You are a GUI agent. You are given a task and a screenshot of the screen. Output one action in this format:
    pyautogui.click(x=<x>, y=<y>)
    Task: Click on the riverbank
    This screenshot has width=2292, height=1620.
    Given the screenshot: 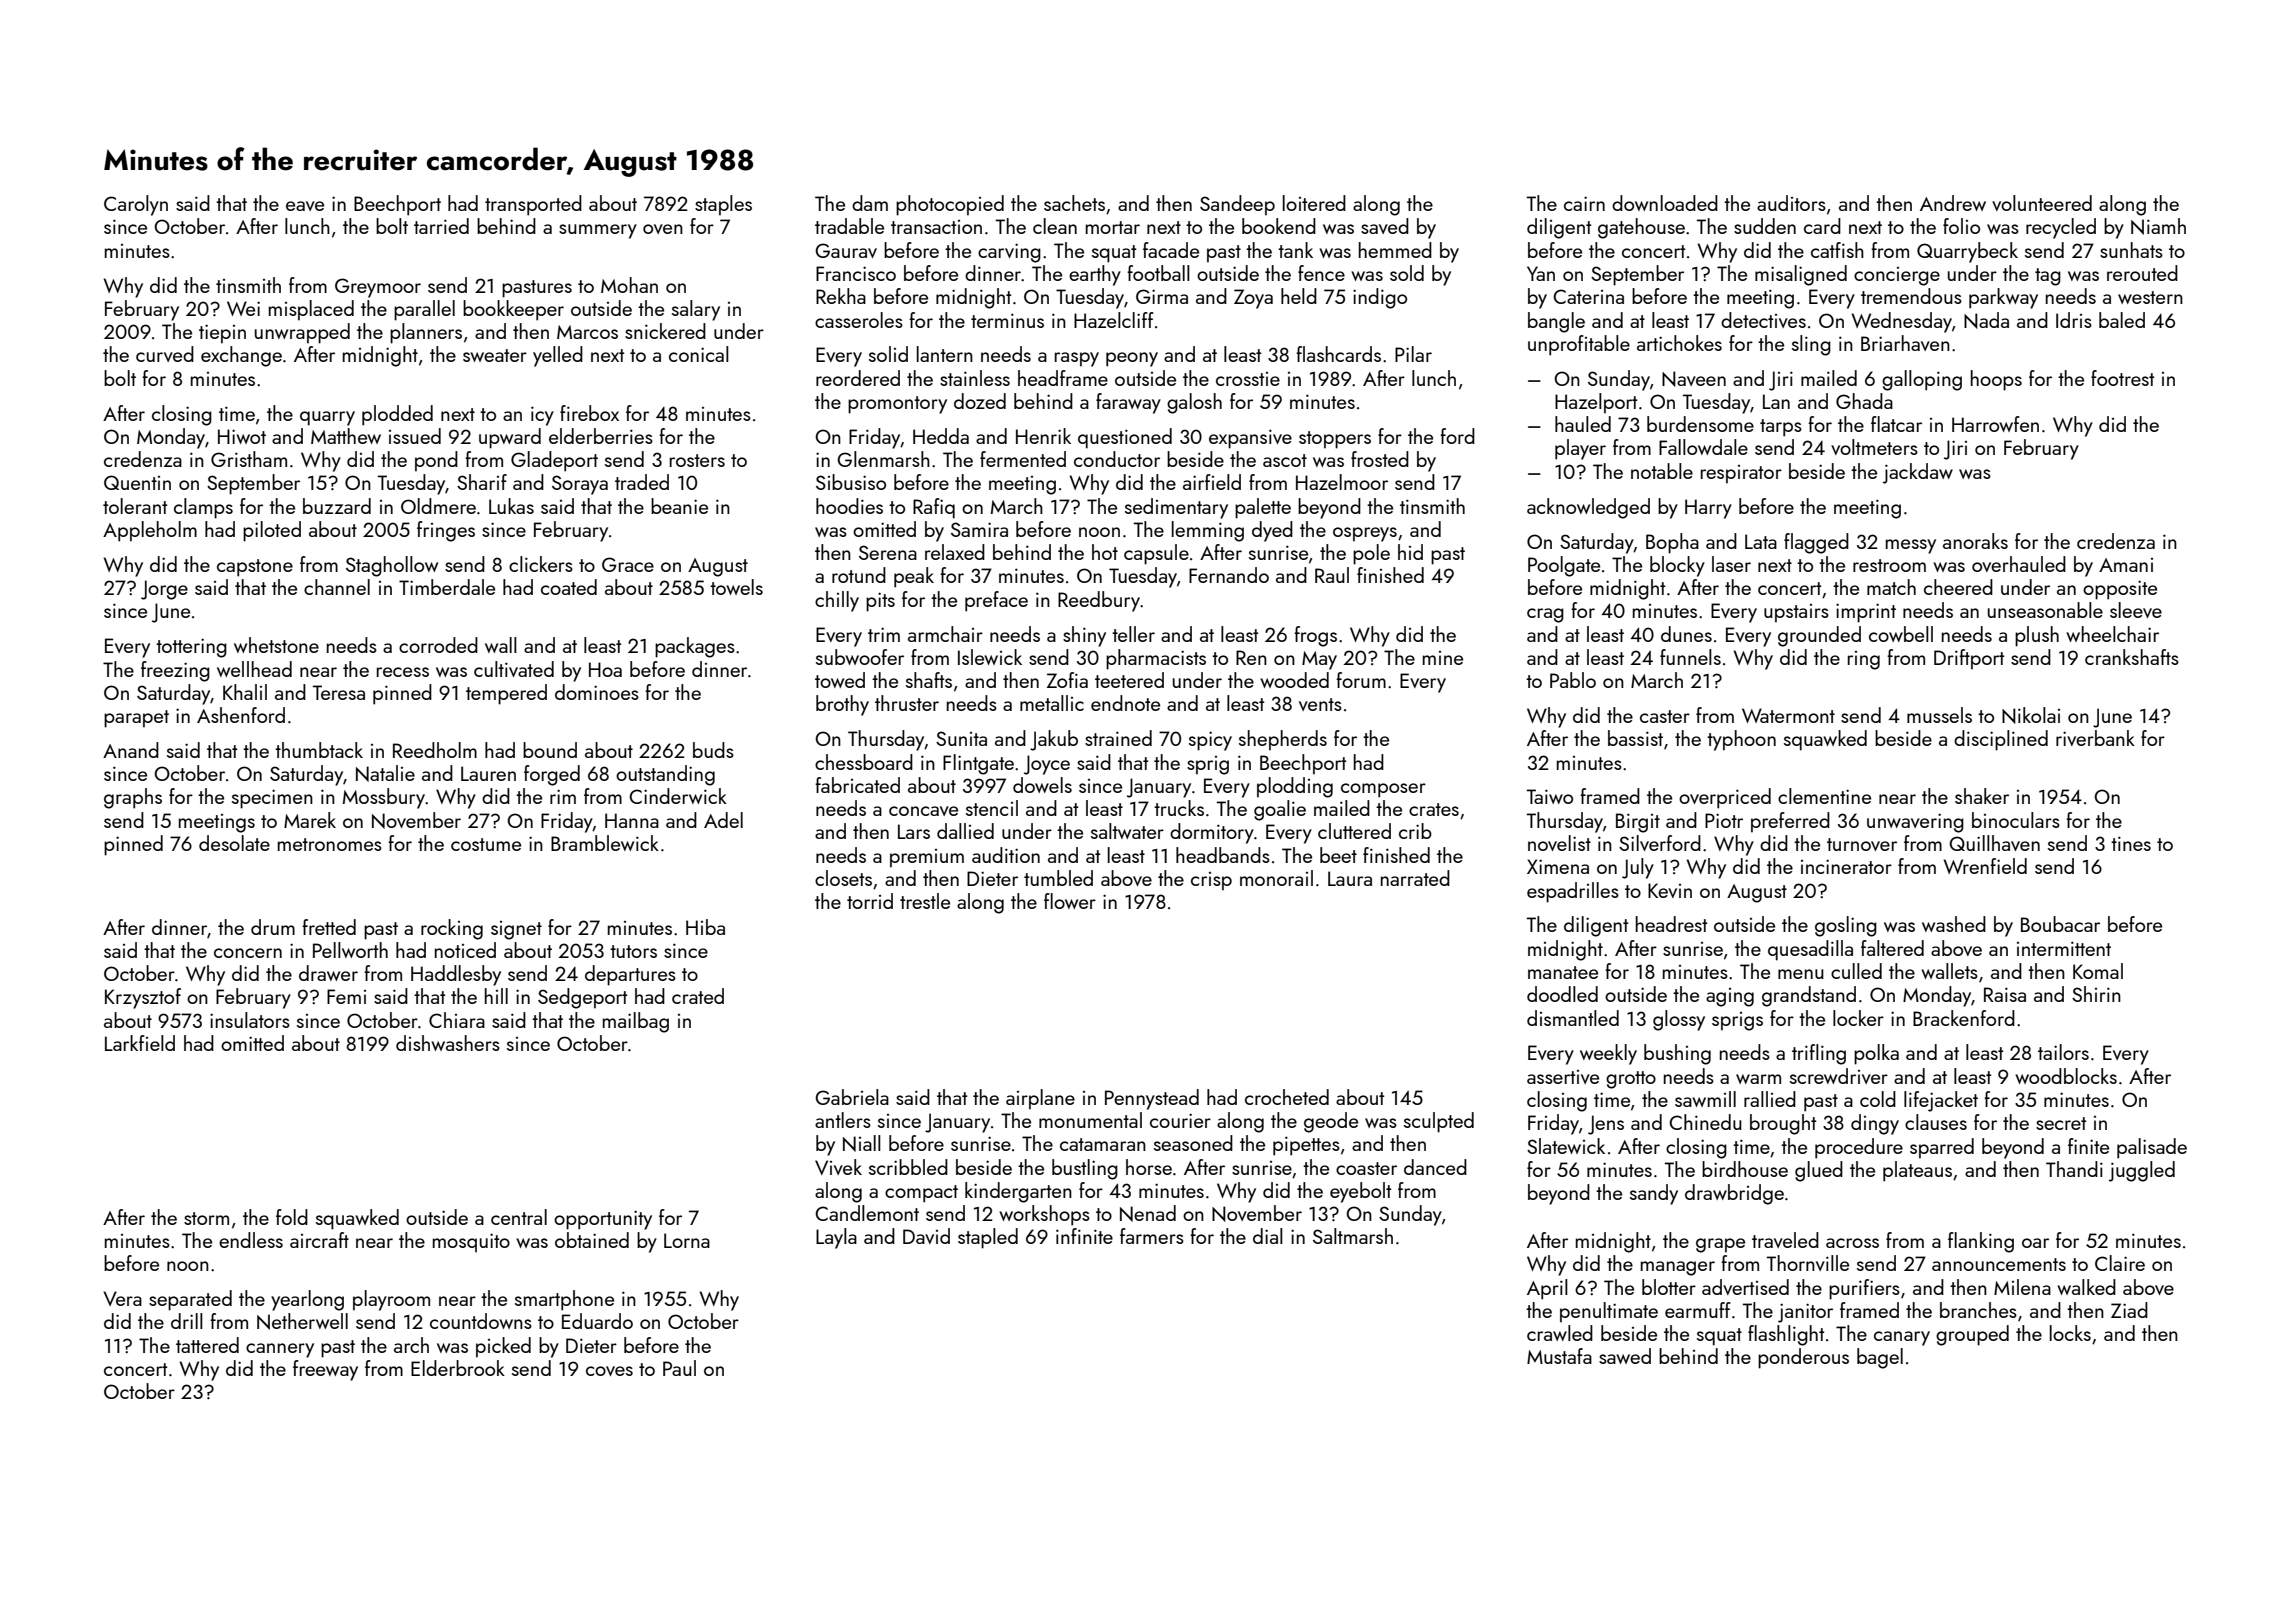 What is the action you would take?
    pyautogui.click(x=2095, y=738)
